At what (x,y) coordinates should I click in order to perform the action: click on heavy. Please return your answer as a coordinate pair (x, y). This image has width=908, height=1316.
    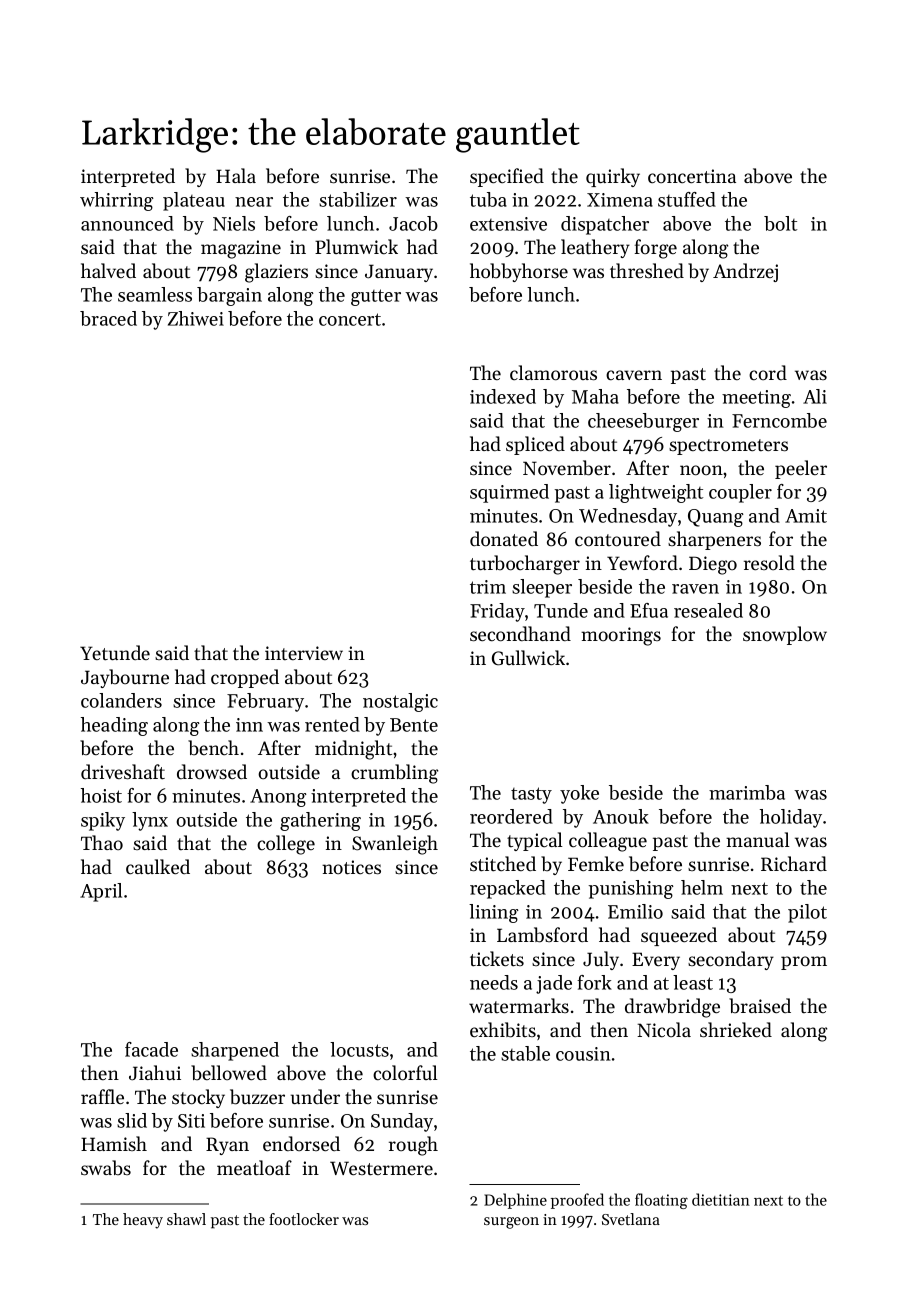
    Looking at the image, I should click on (143, 1221).
